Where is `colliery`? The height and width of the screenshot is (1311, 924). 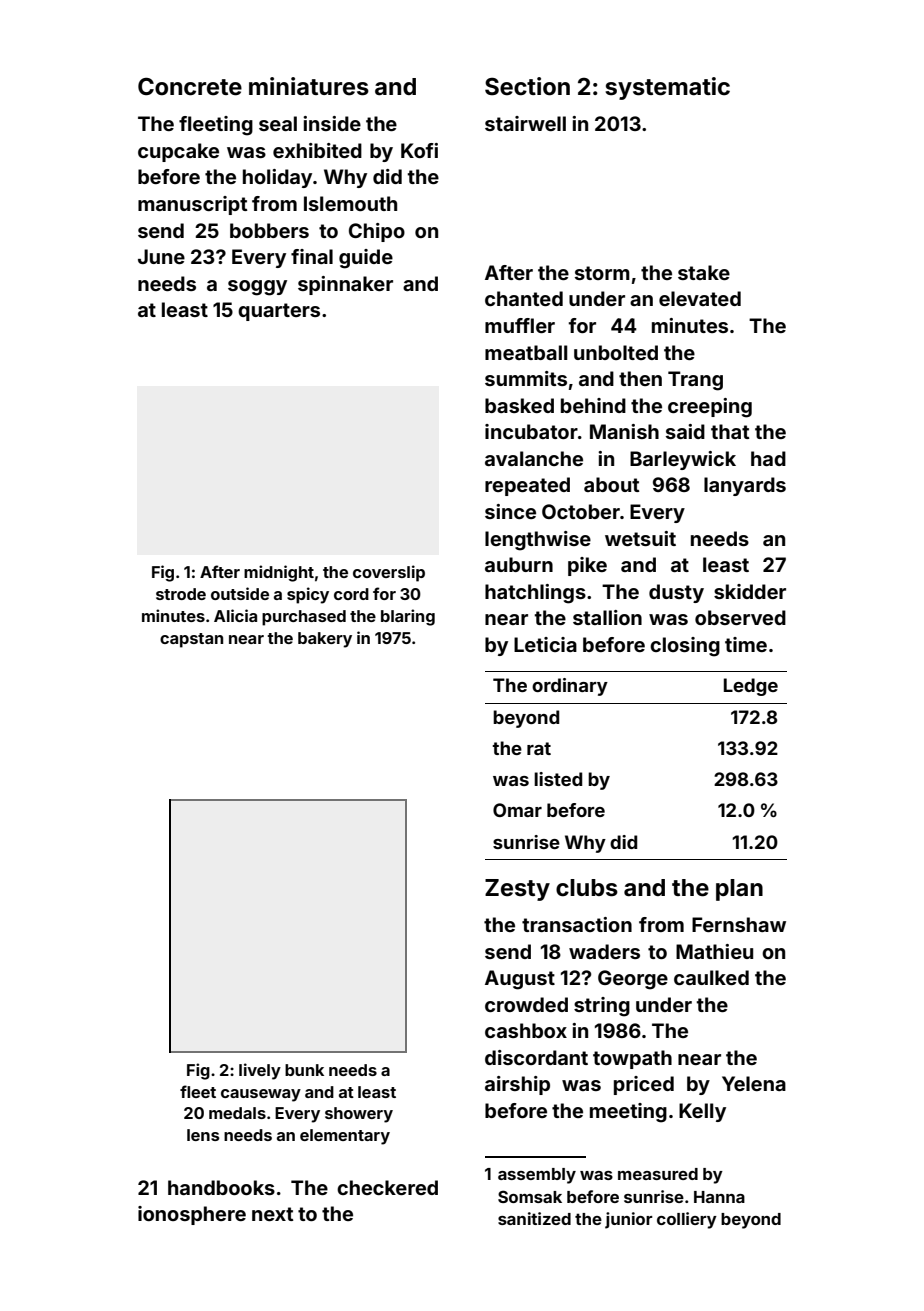 colliery is located at coordinates (687, 1220).
